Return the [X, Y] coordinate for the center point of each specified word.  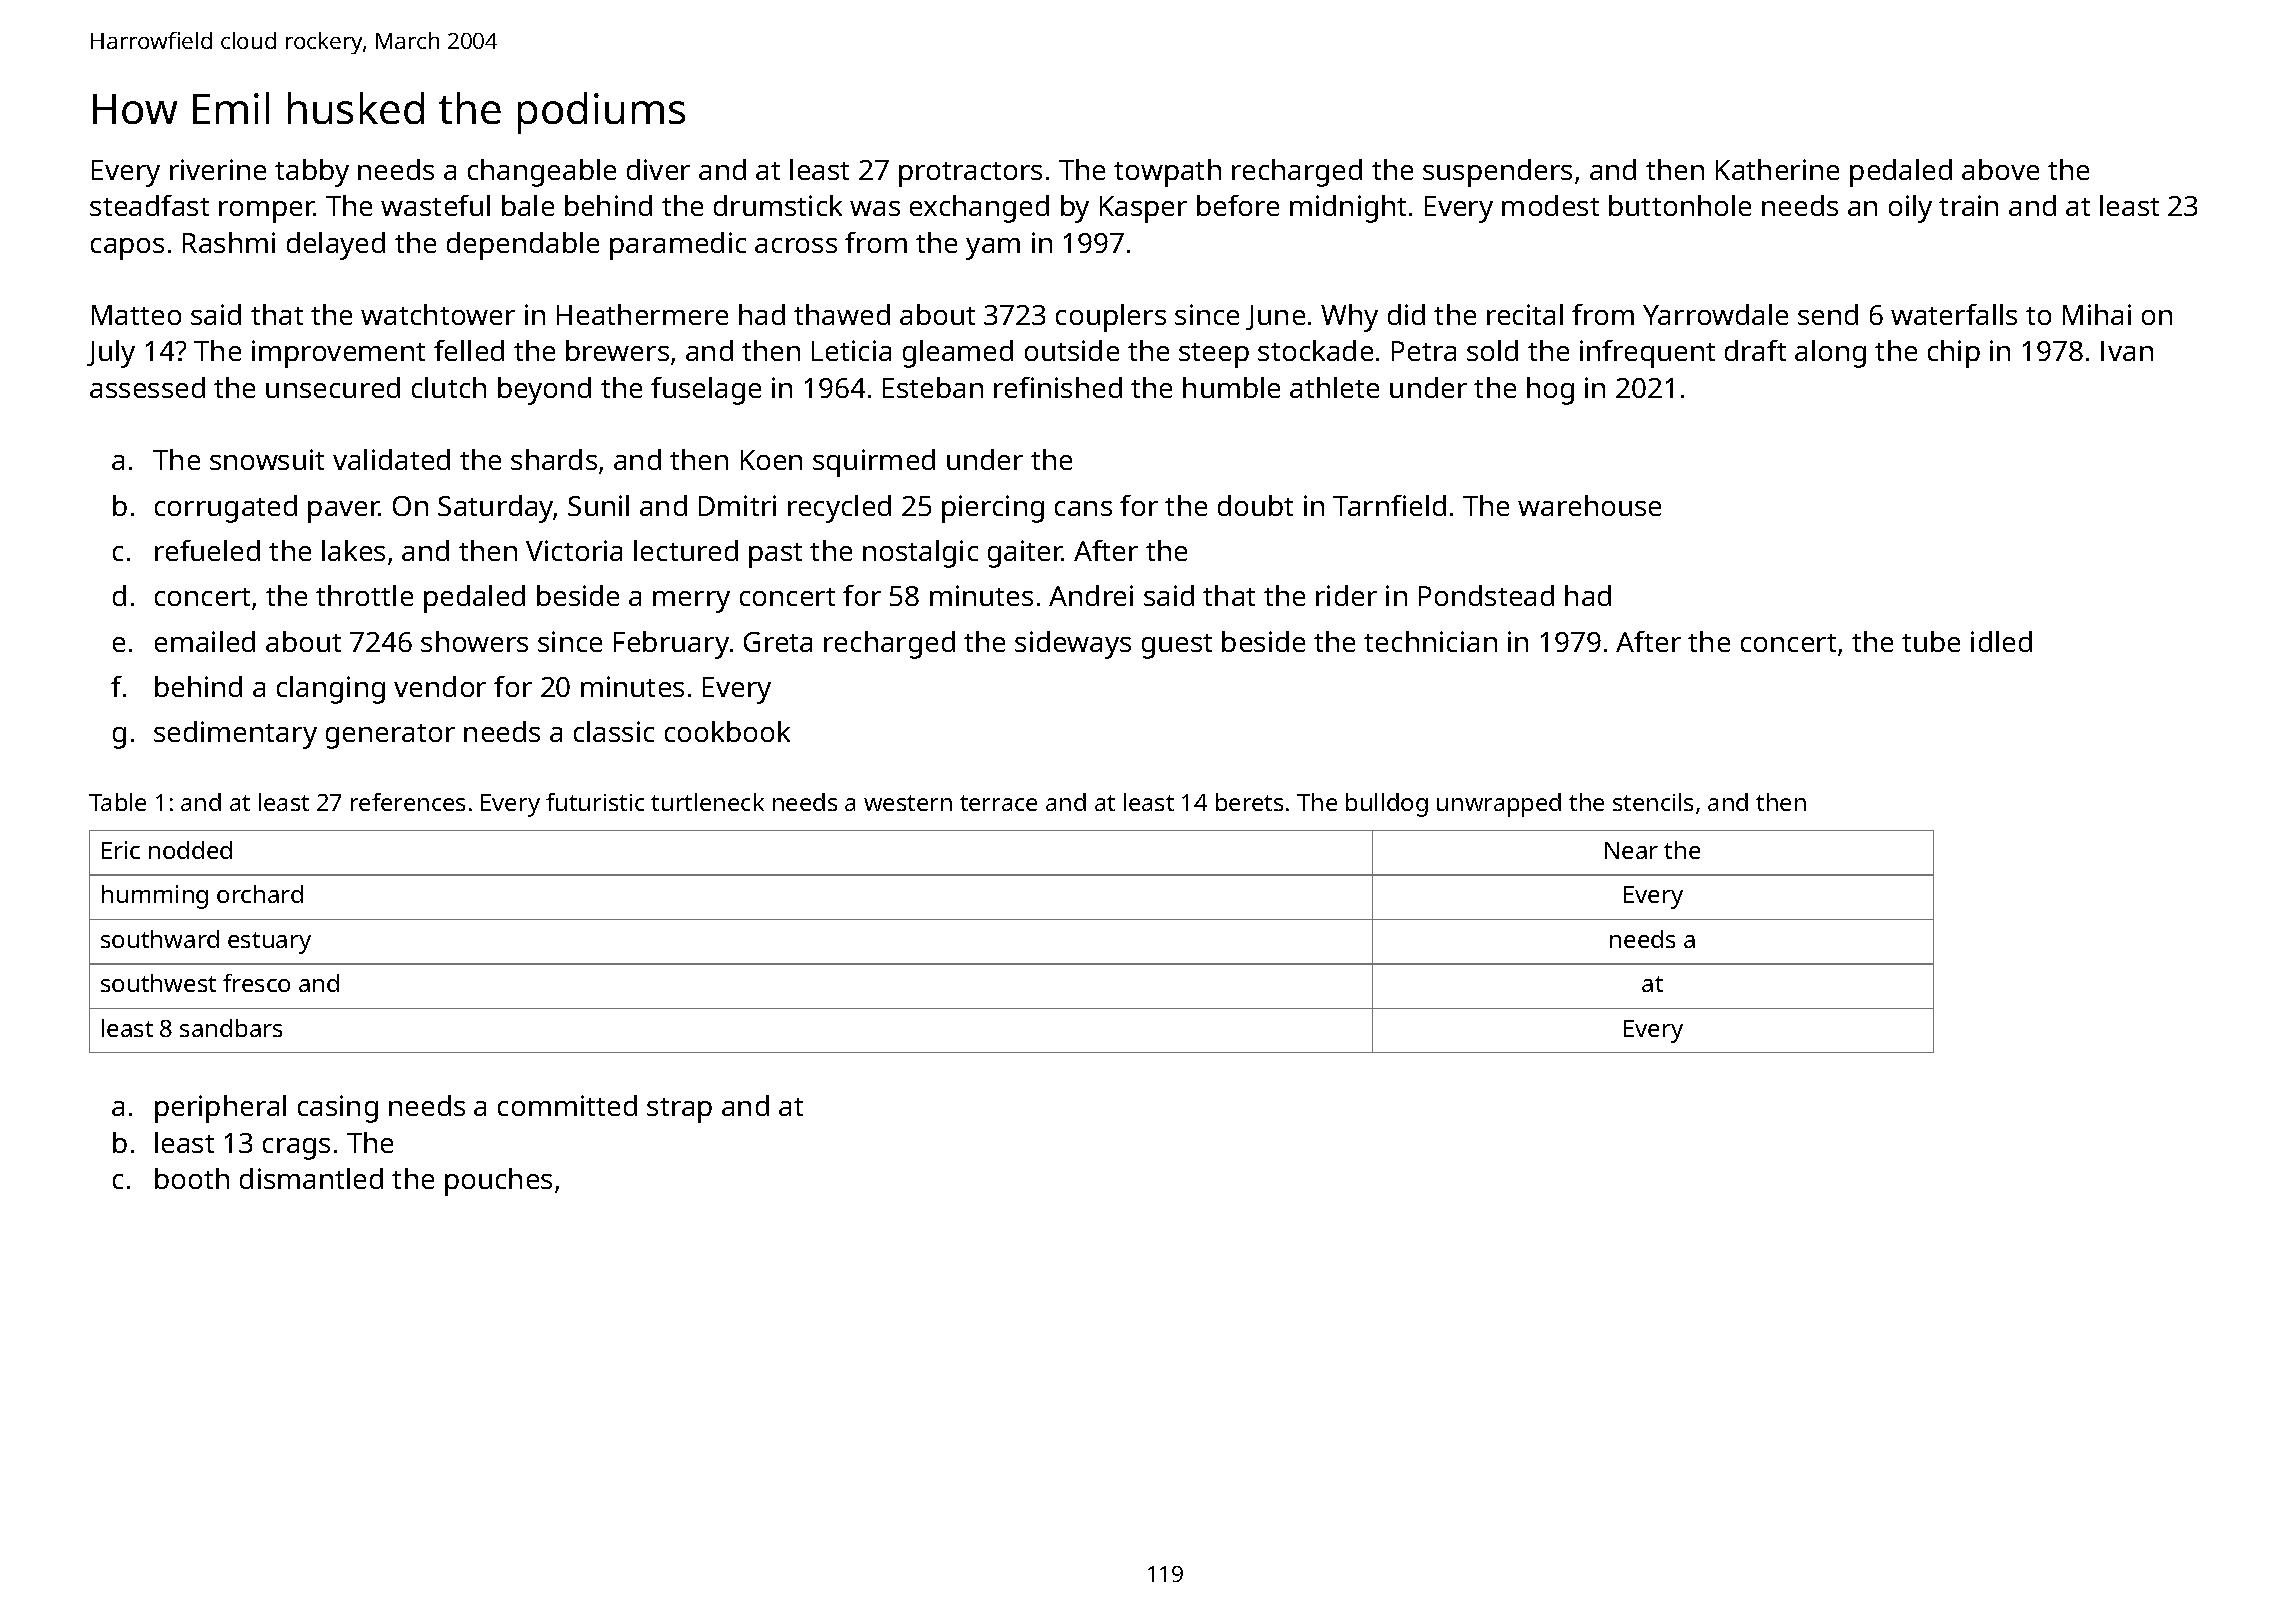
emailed [205, 641]
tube [1931, 641]
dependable [523, 246]
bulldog [1387, 805]
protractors [970, 174]
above [2000, 169]
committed [567, 1105]
